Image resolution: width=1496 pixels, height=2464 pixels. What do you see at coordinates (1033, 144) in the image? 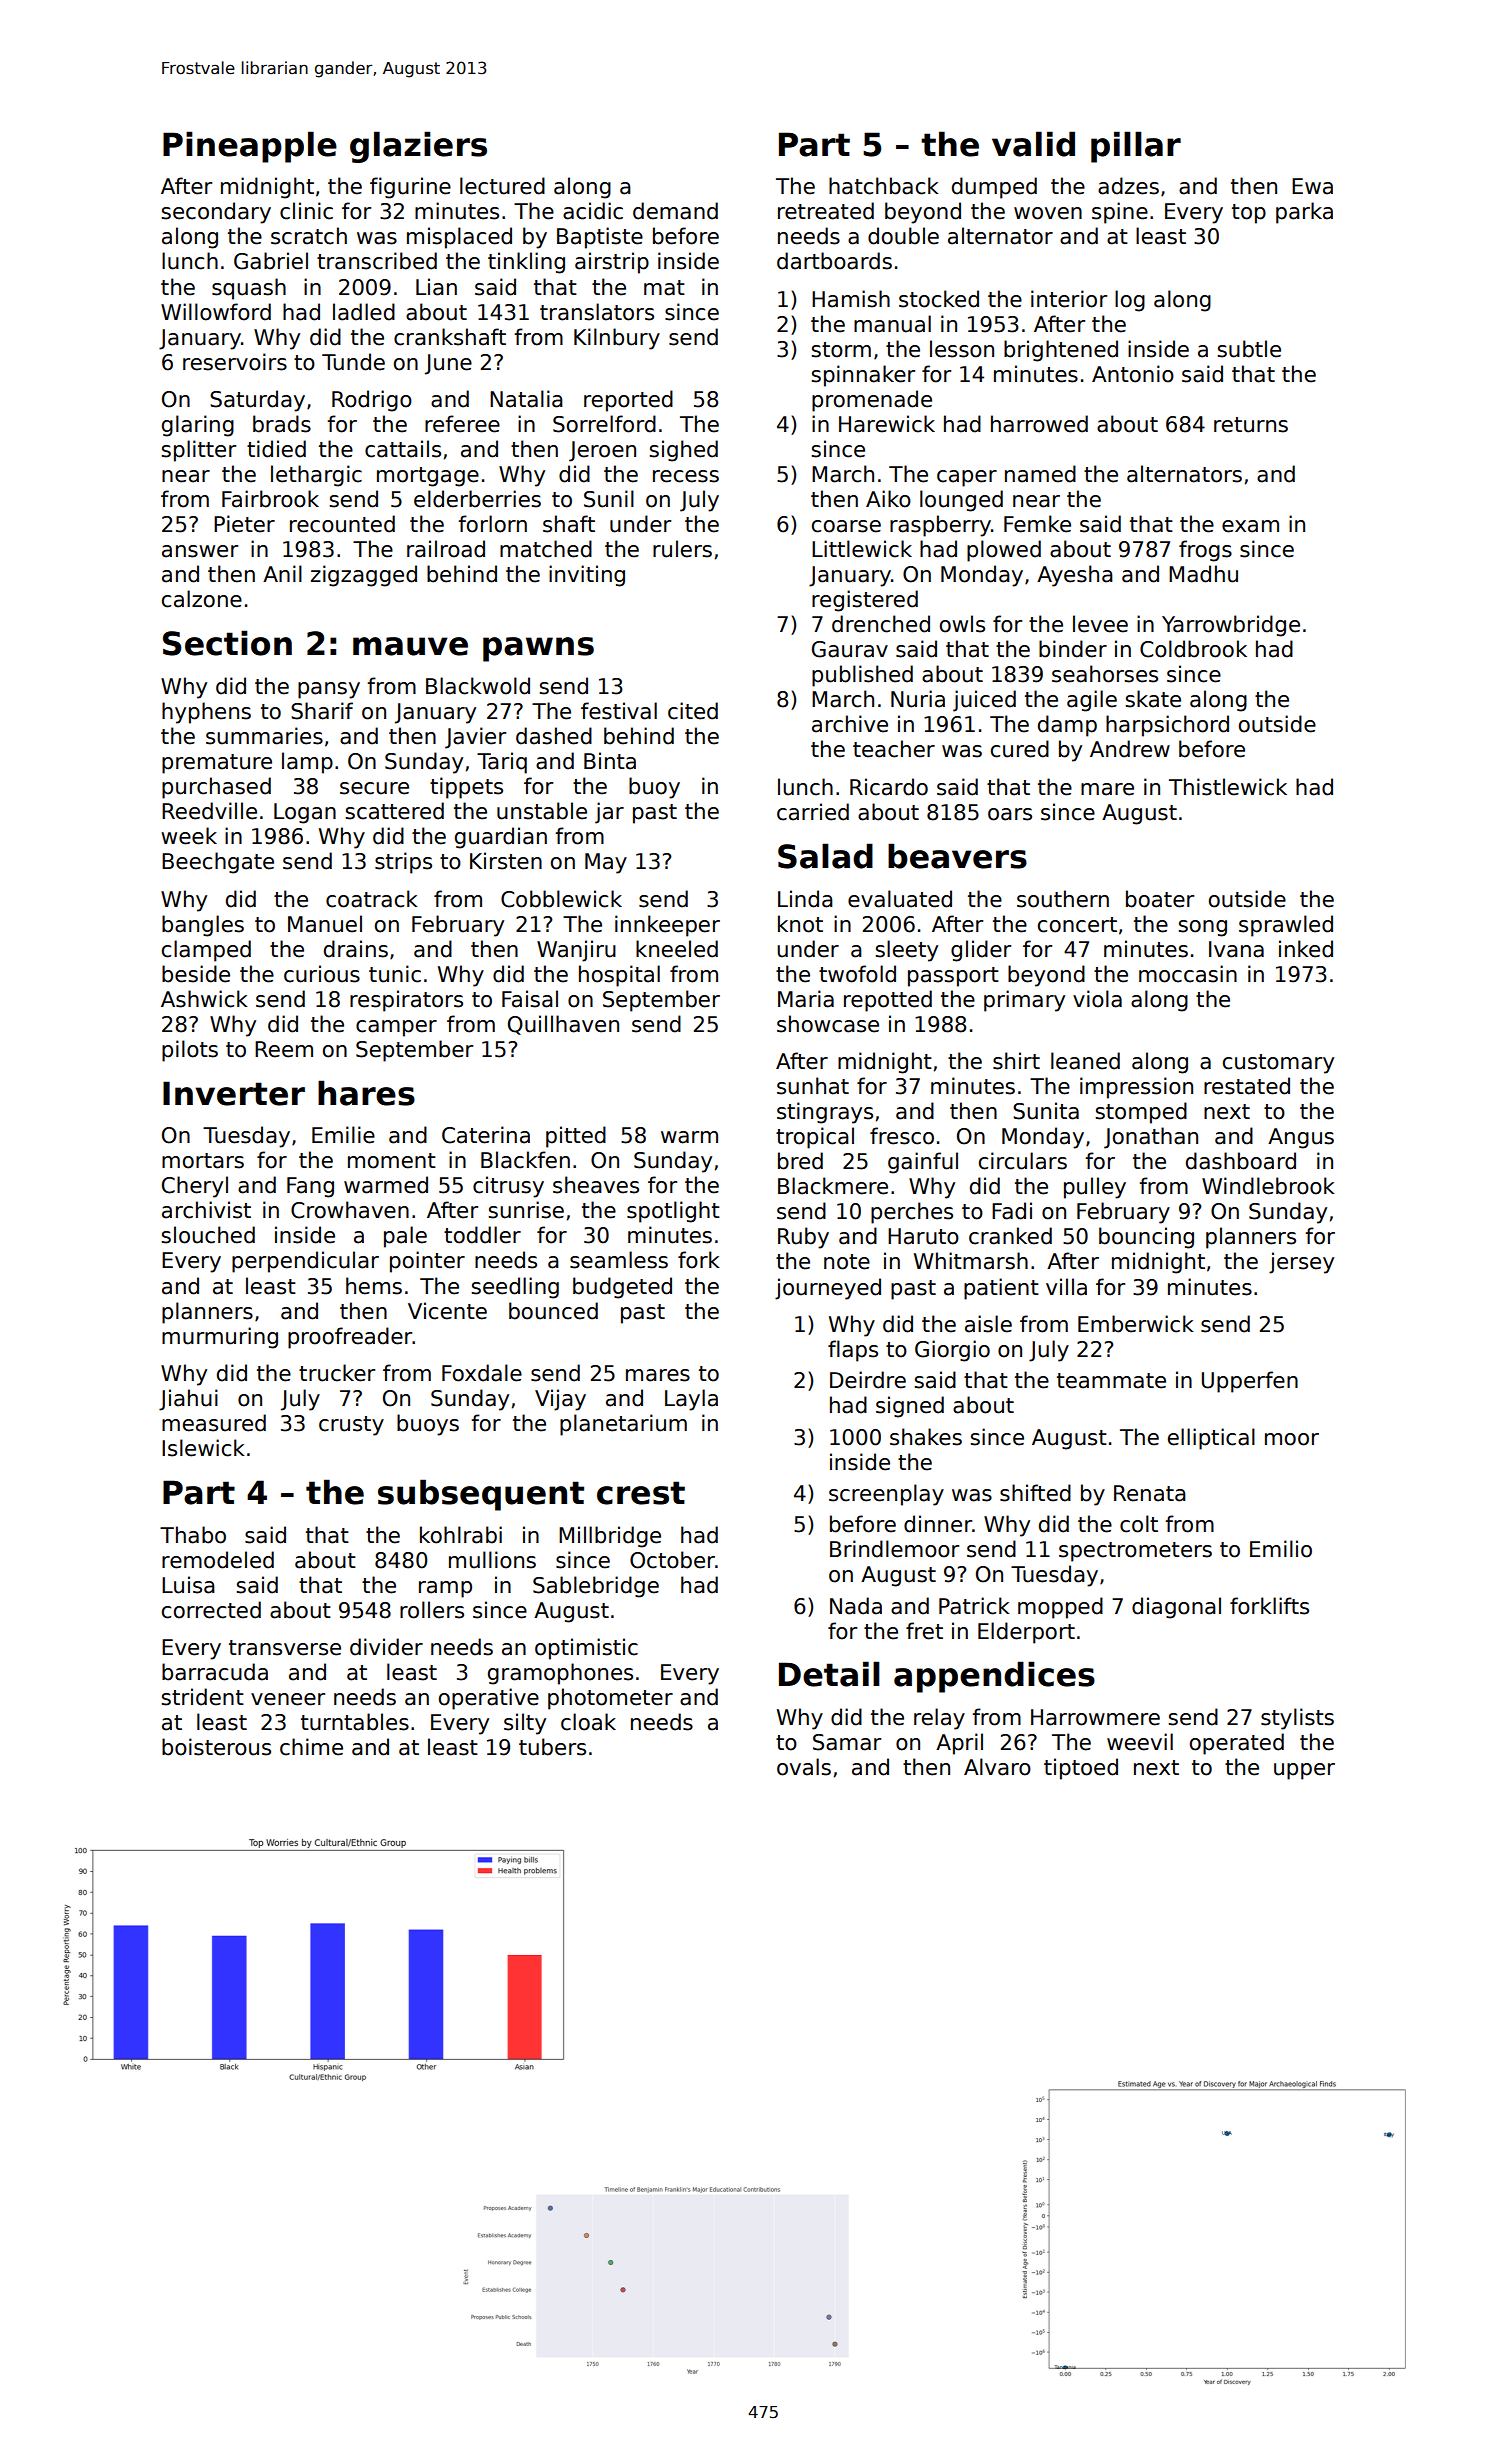
I see `valid` at bounding box center [1033, 144].
